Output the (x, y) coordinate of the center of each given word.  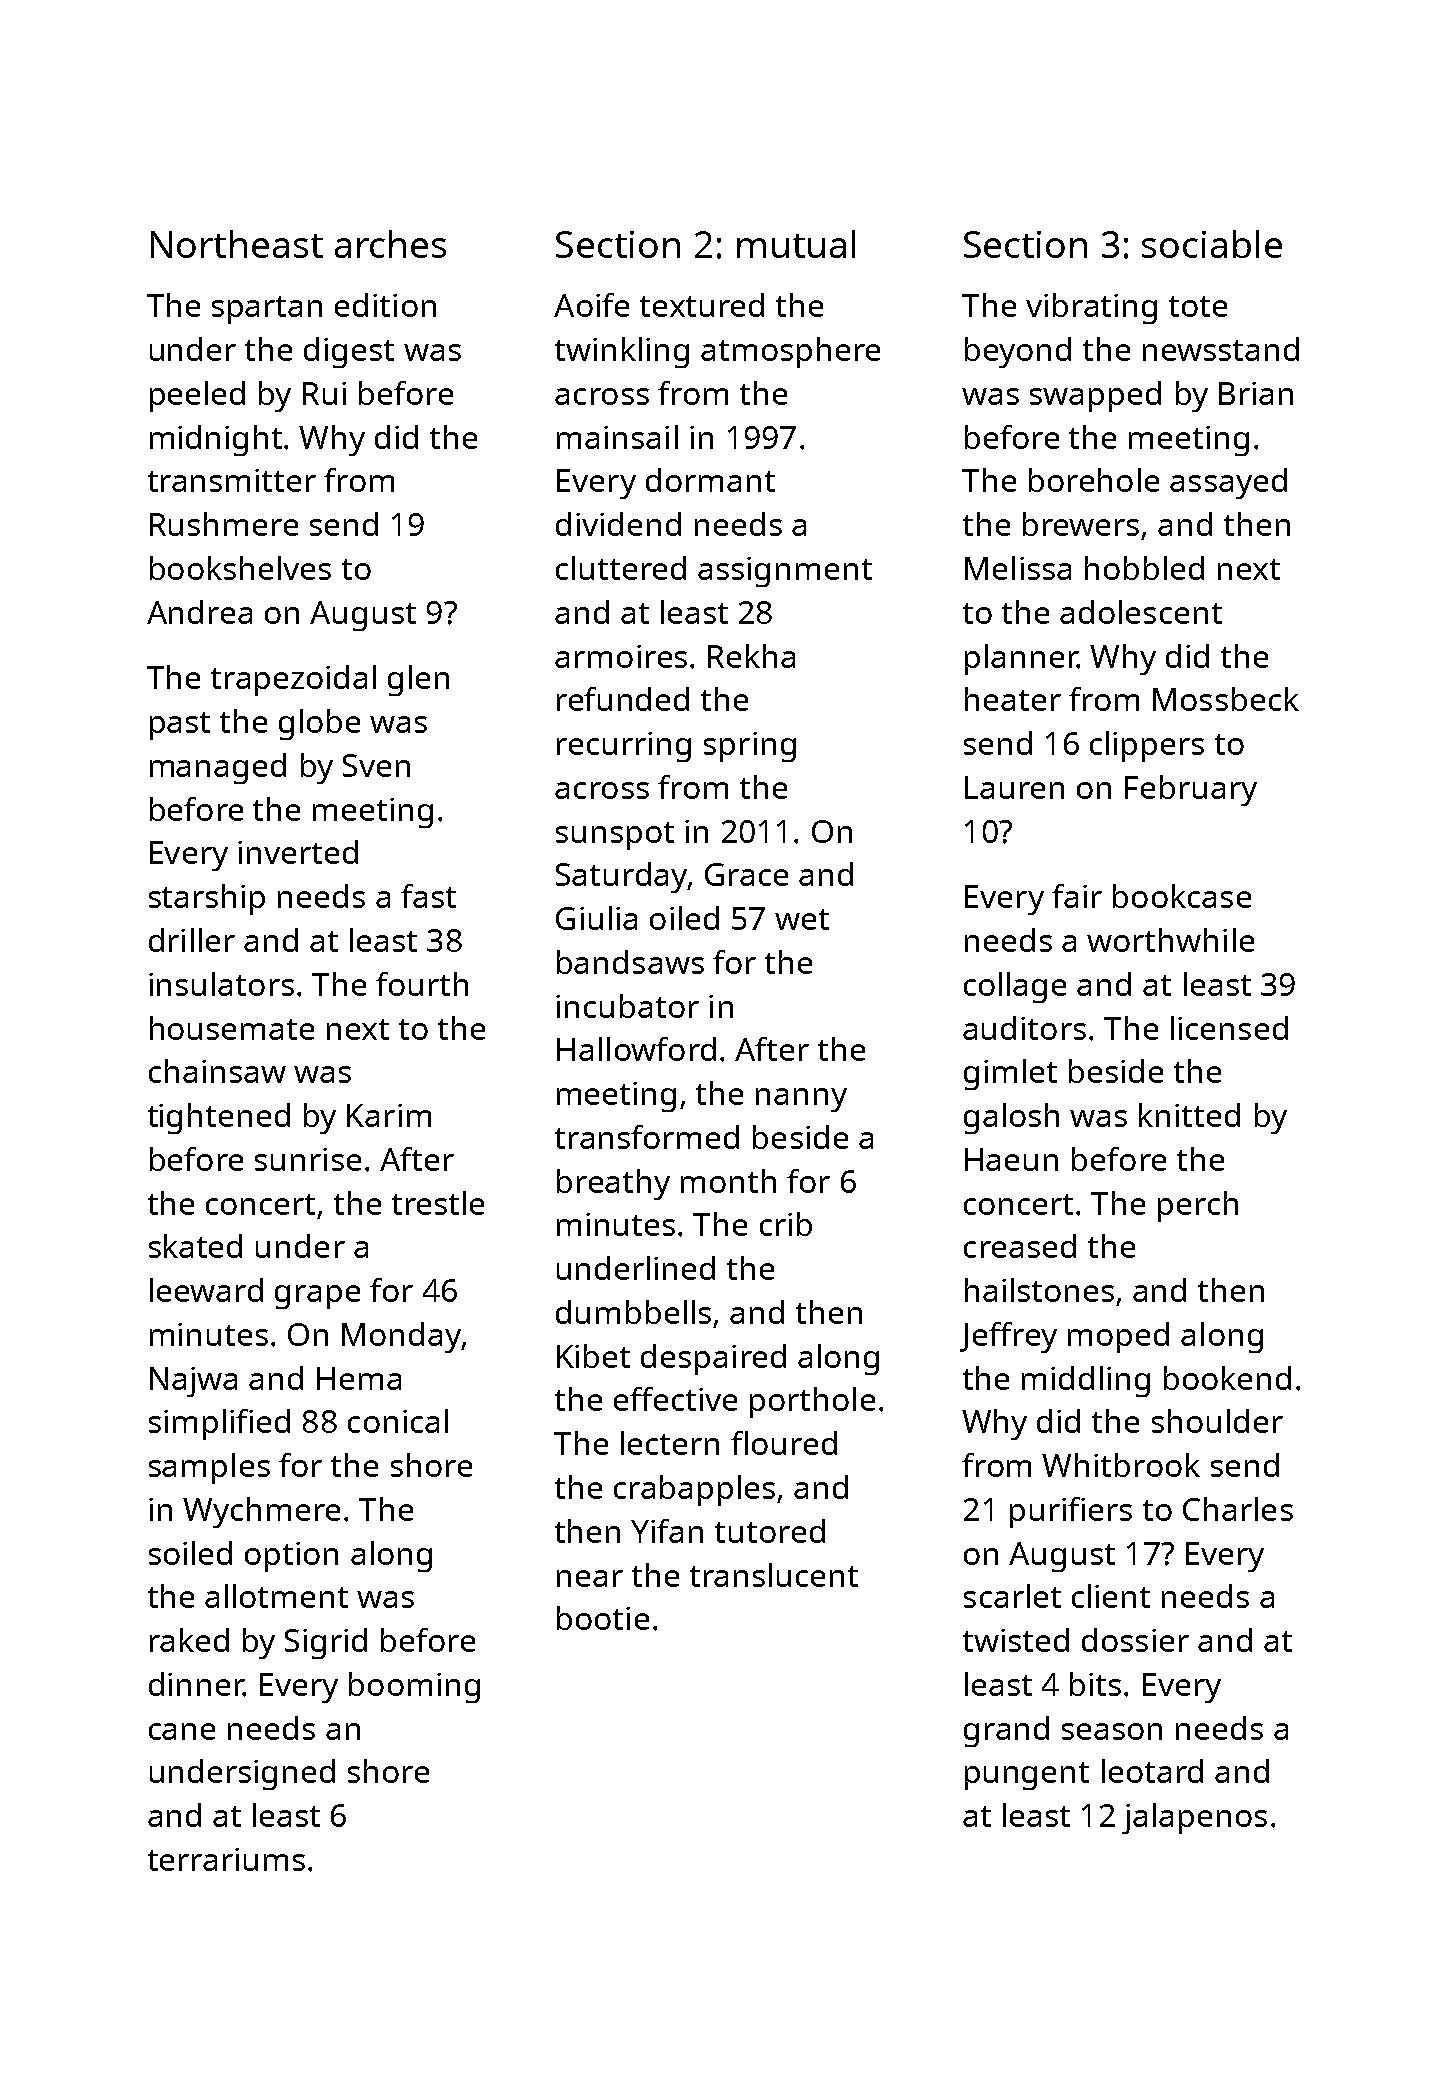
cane (182, 1731)
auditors (1024, 1028)
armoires (621, 656)
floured (784, 1443)
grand (1006, 1731)
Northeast (237, 244)
